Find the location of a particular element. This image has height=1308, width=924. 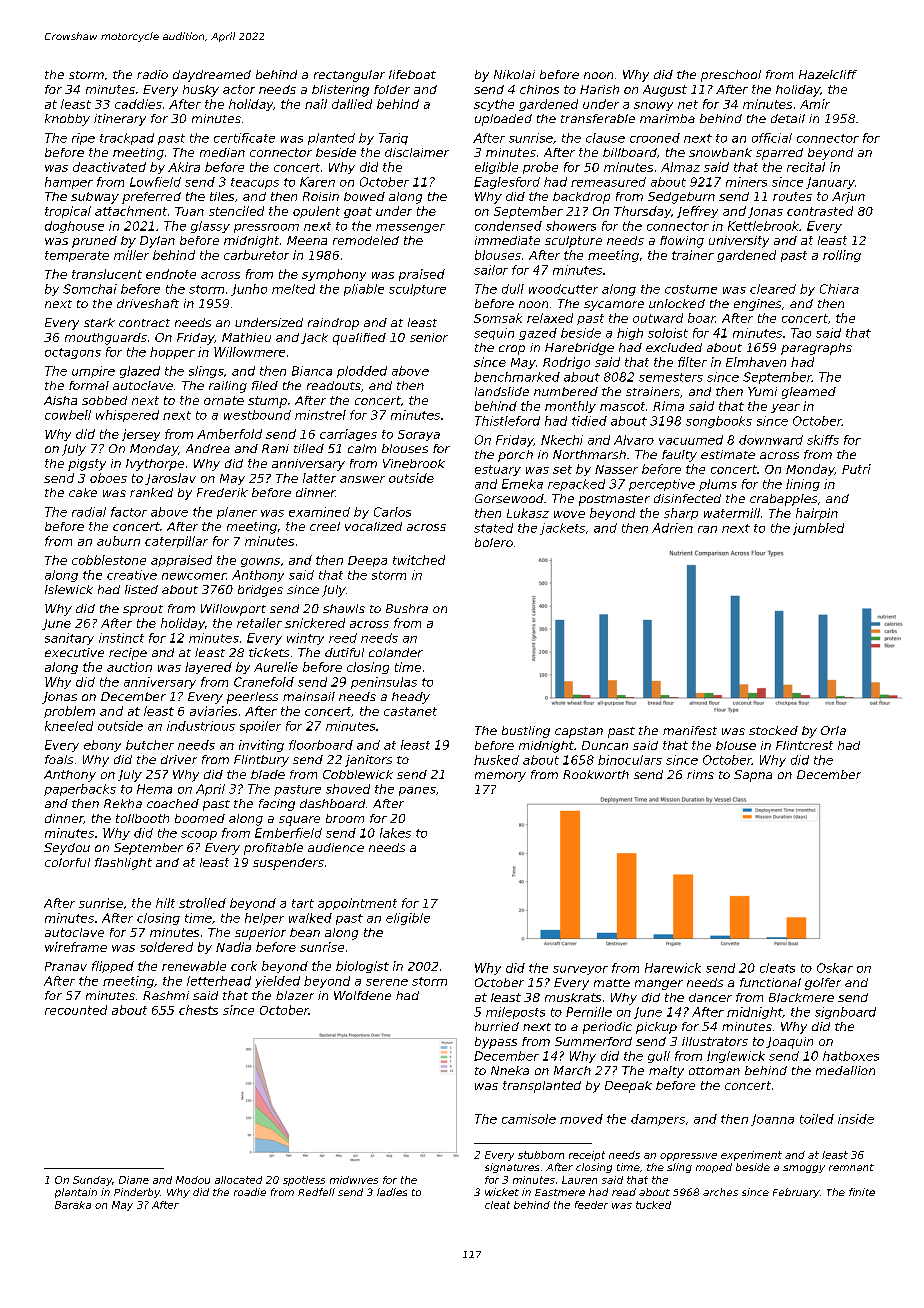

allocated is located at coordinates (238, 1180).
